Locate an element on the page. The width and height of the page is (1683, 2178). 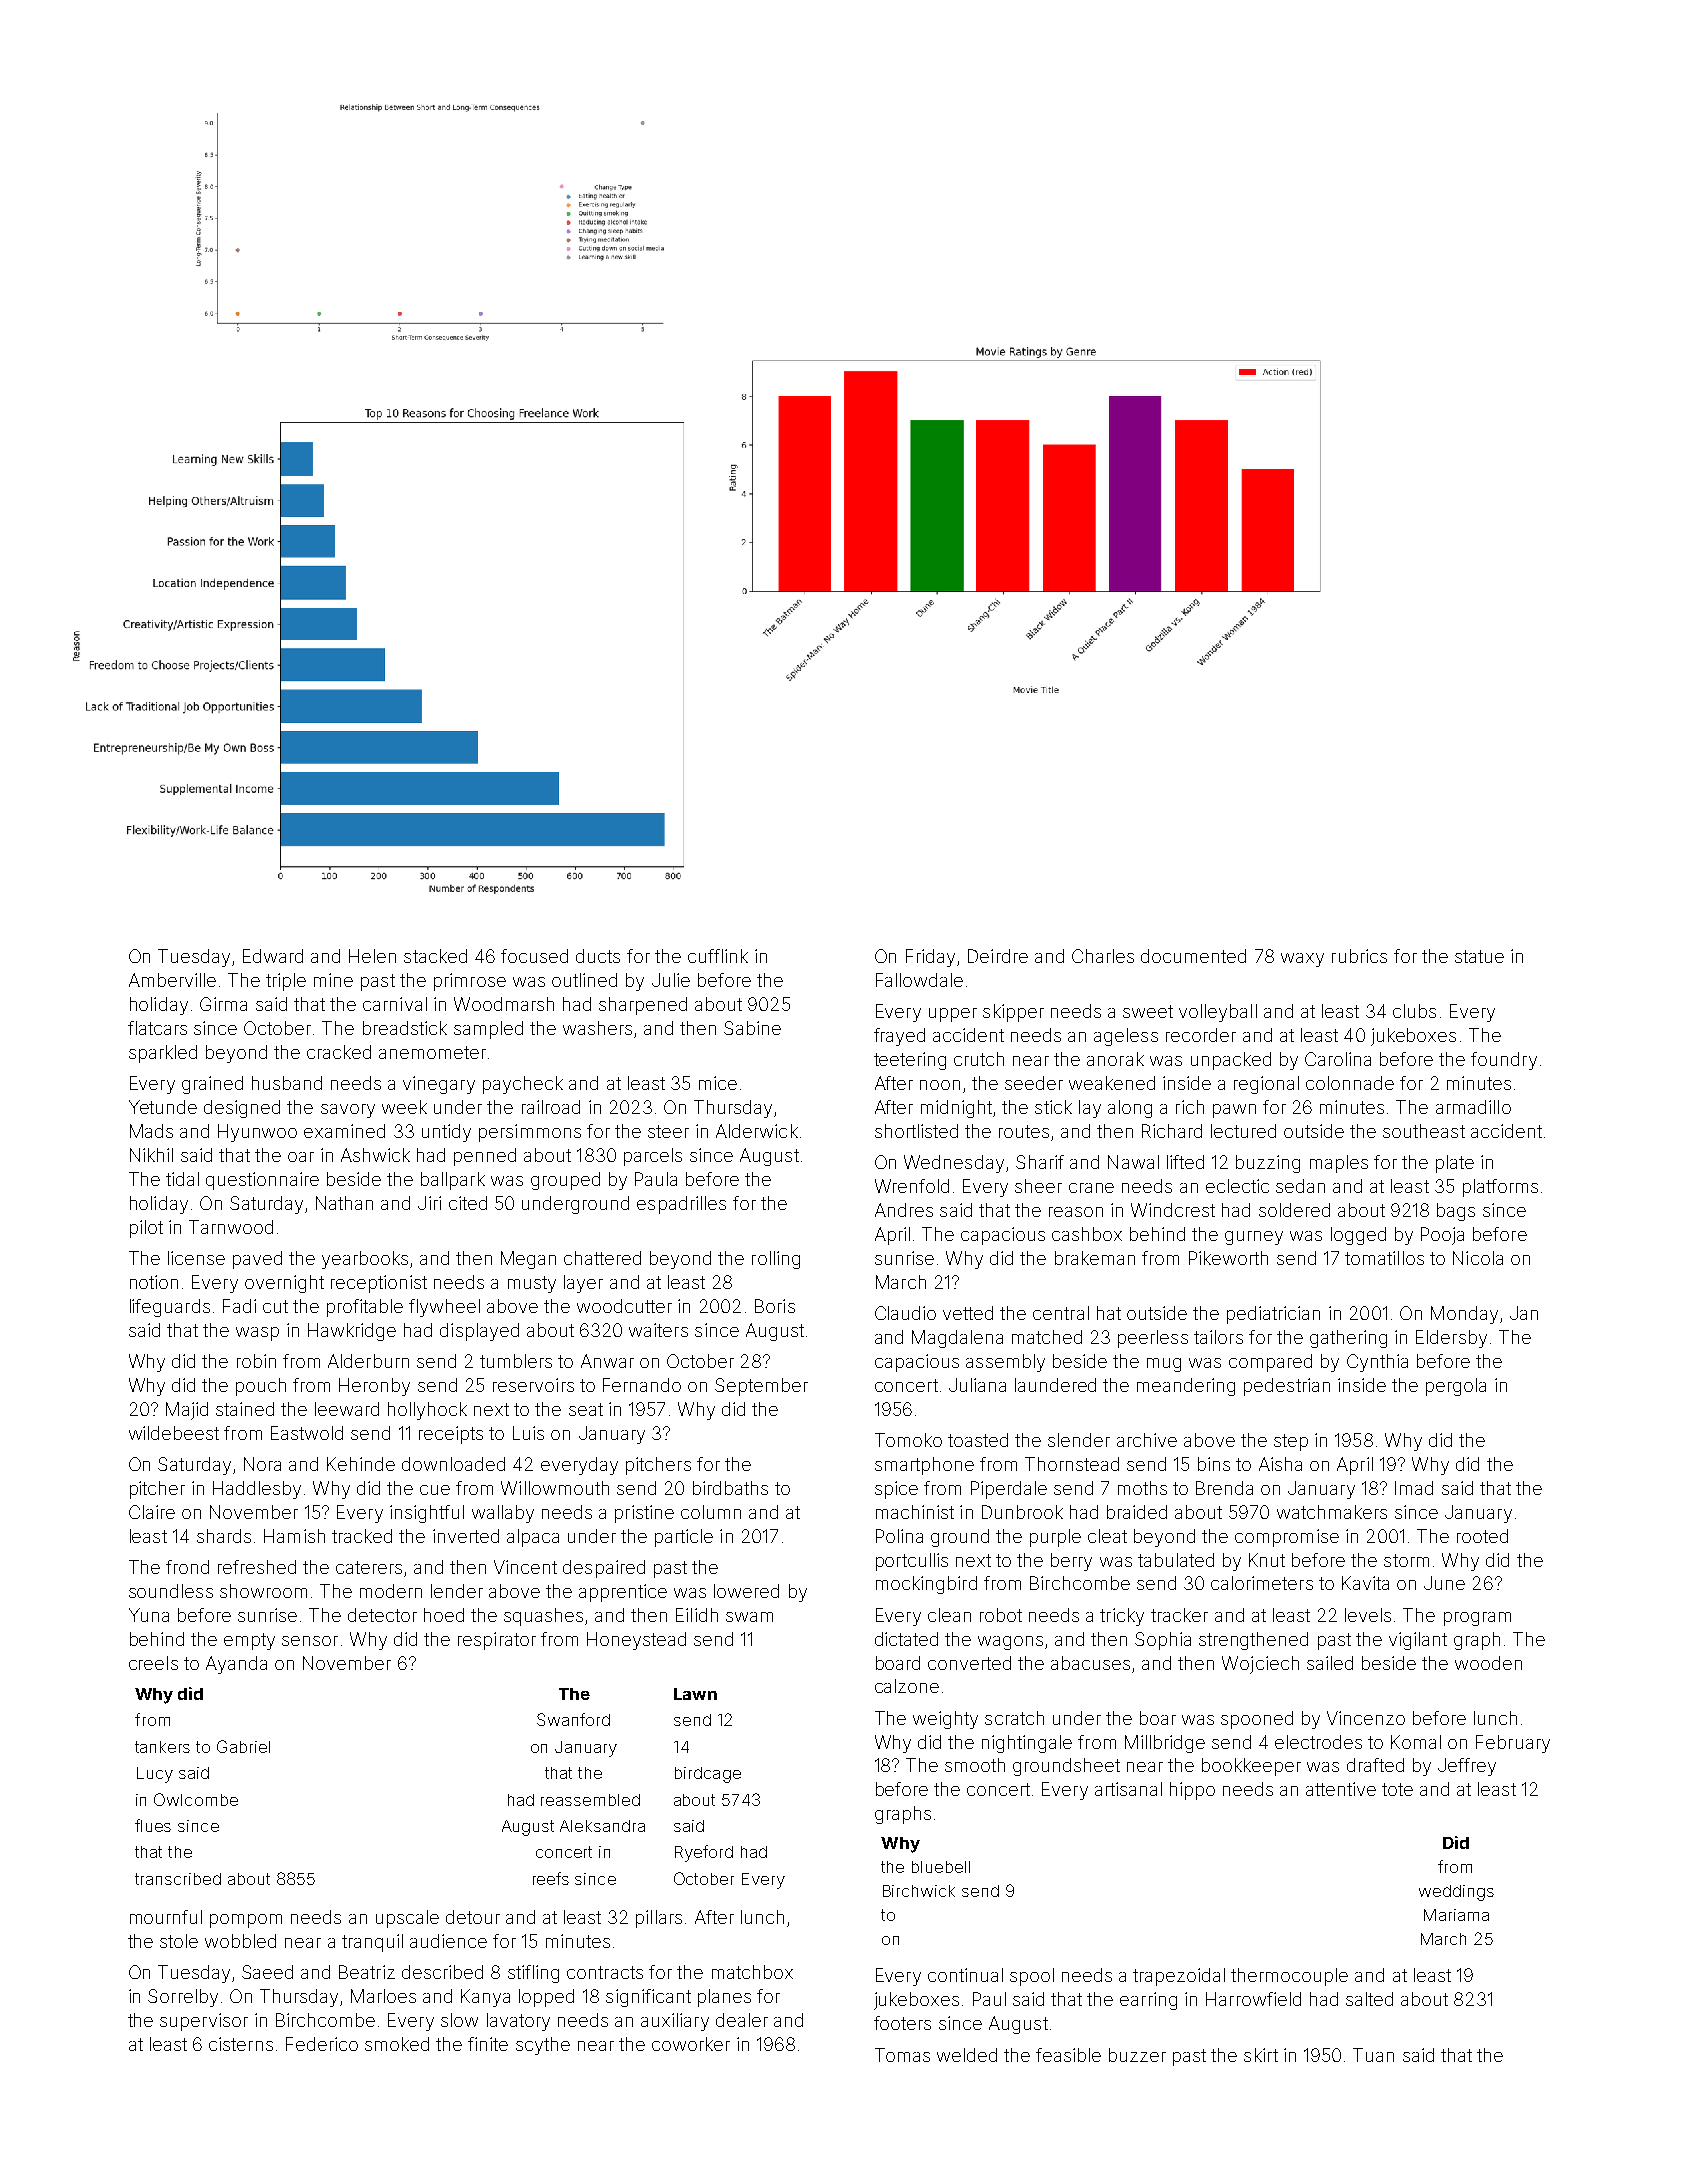
cufflink is located at coordinates (718, 956).
